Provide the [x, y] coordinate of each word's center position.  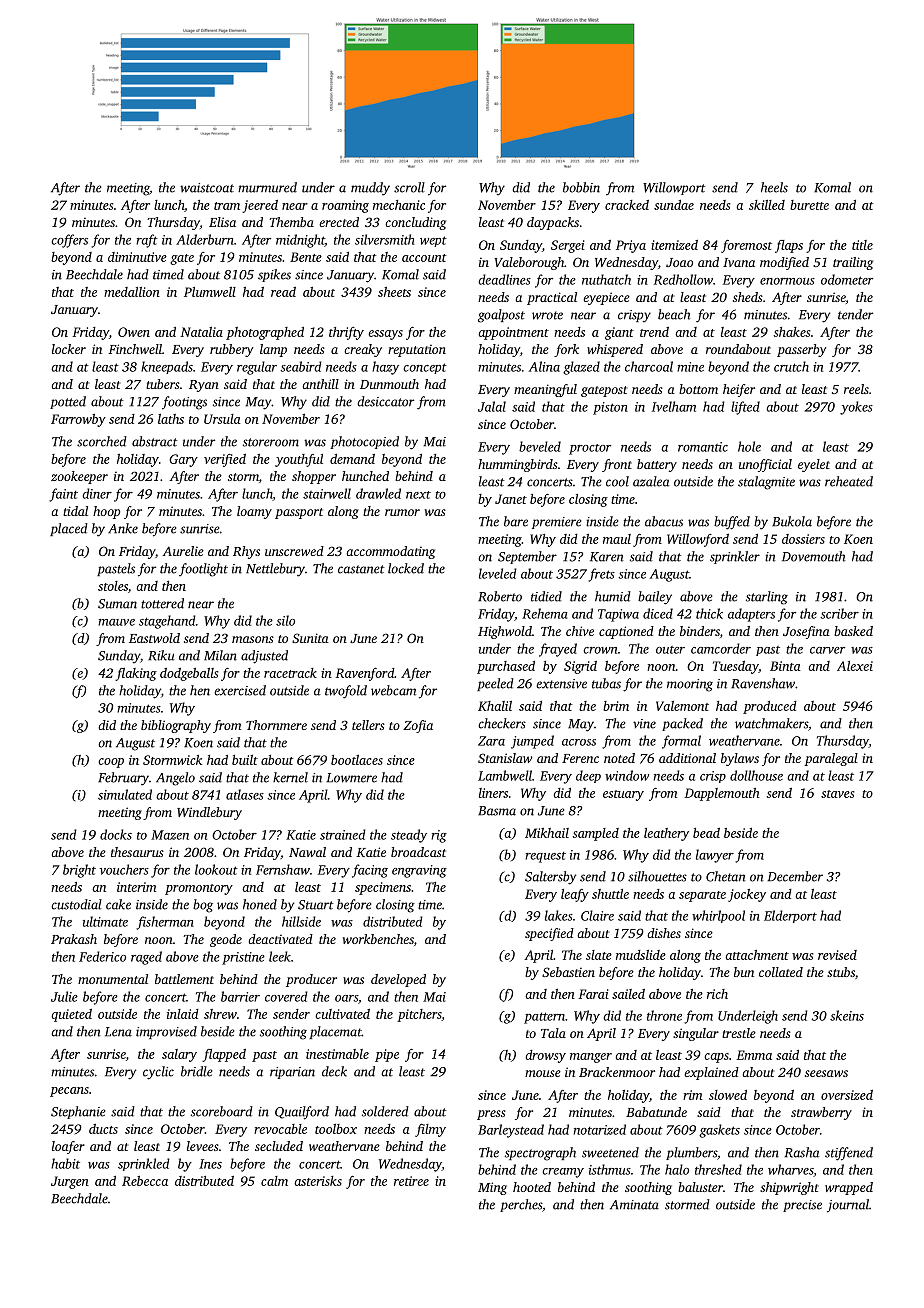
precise [802, 1206]
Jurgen [70, 1182]
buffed [732, 523]
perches [521, 1205]
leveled [498, 573]
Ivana [739, 262]
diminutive [137, 257]
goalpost [501, 316]
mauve [116, 622]
